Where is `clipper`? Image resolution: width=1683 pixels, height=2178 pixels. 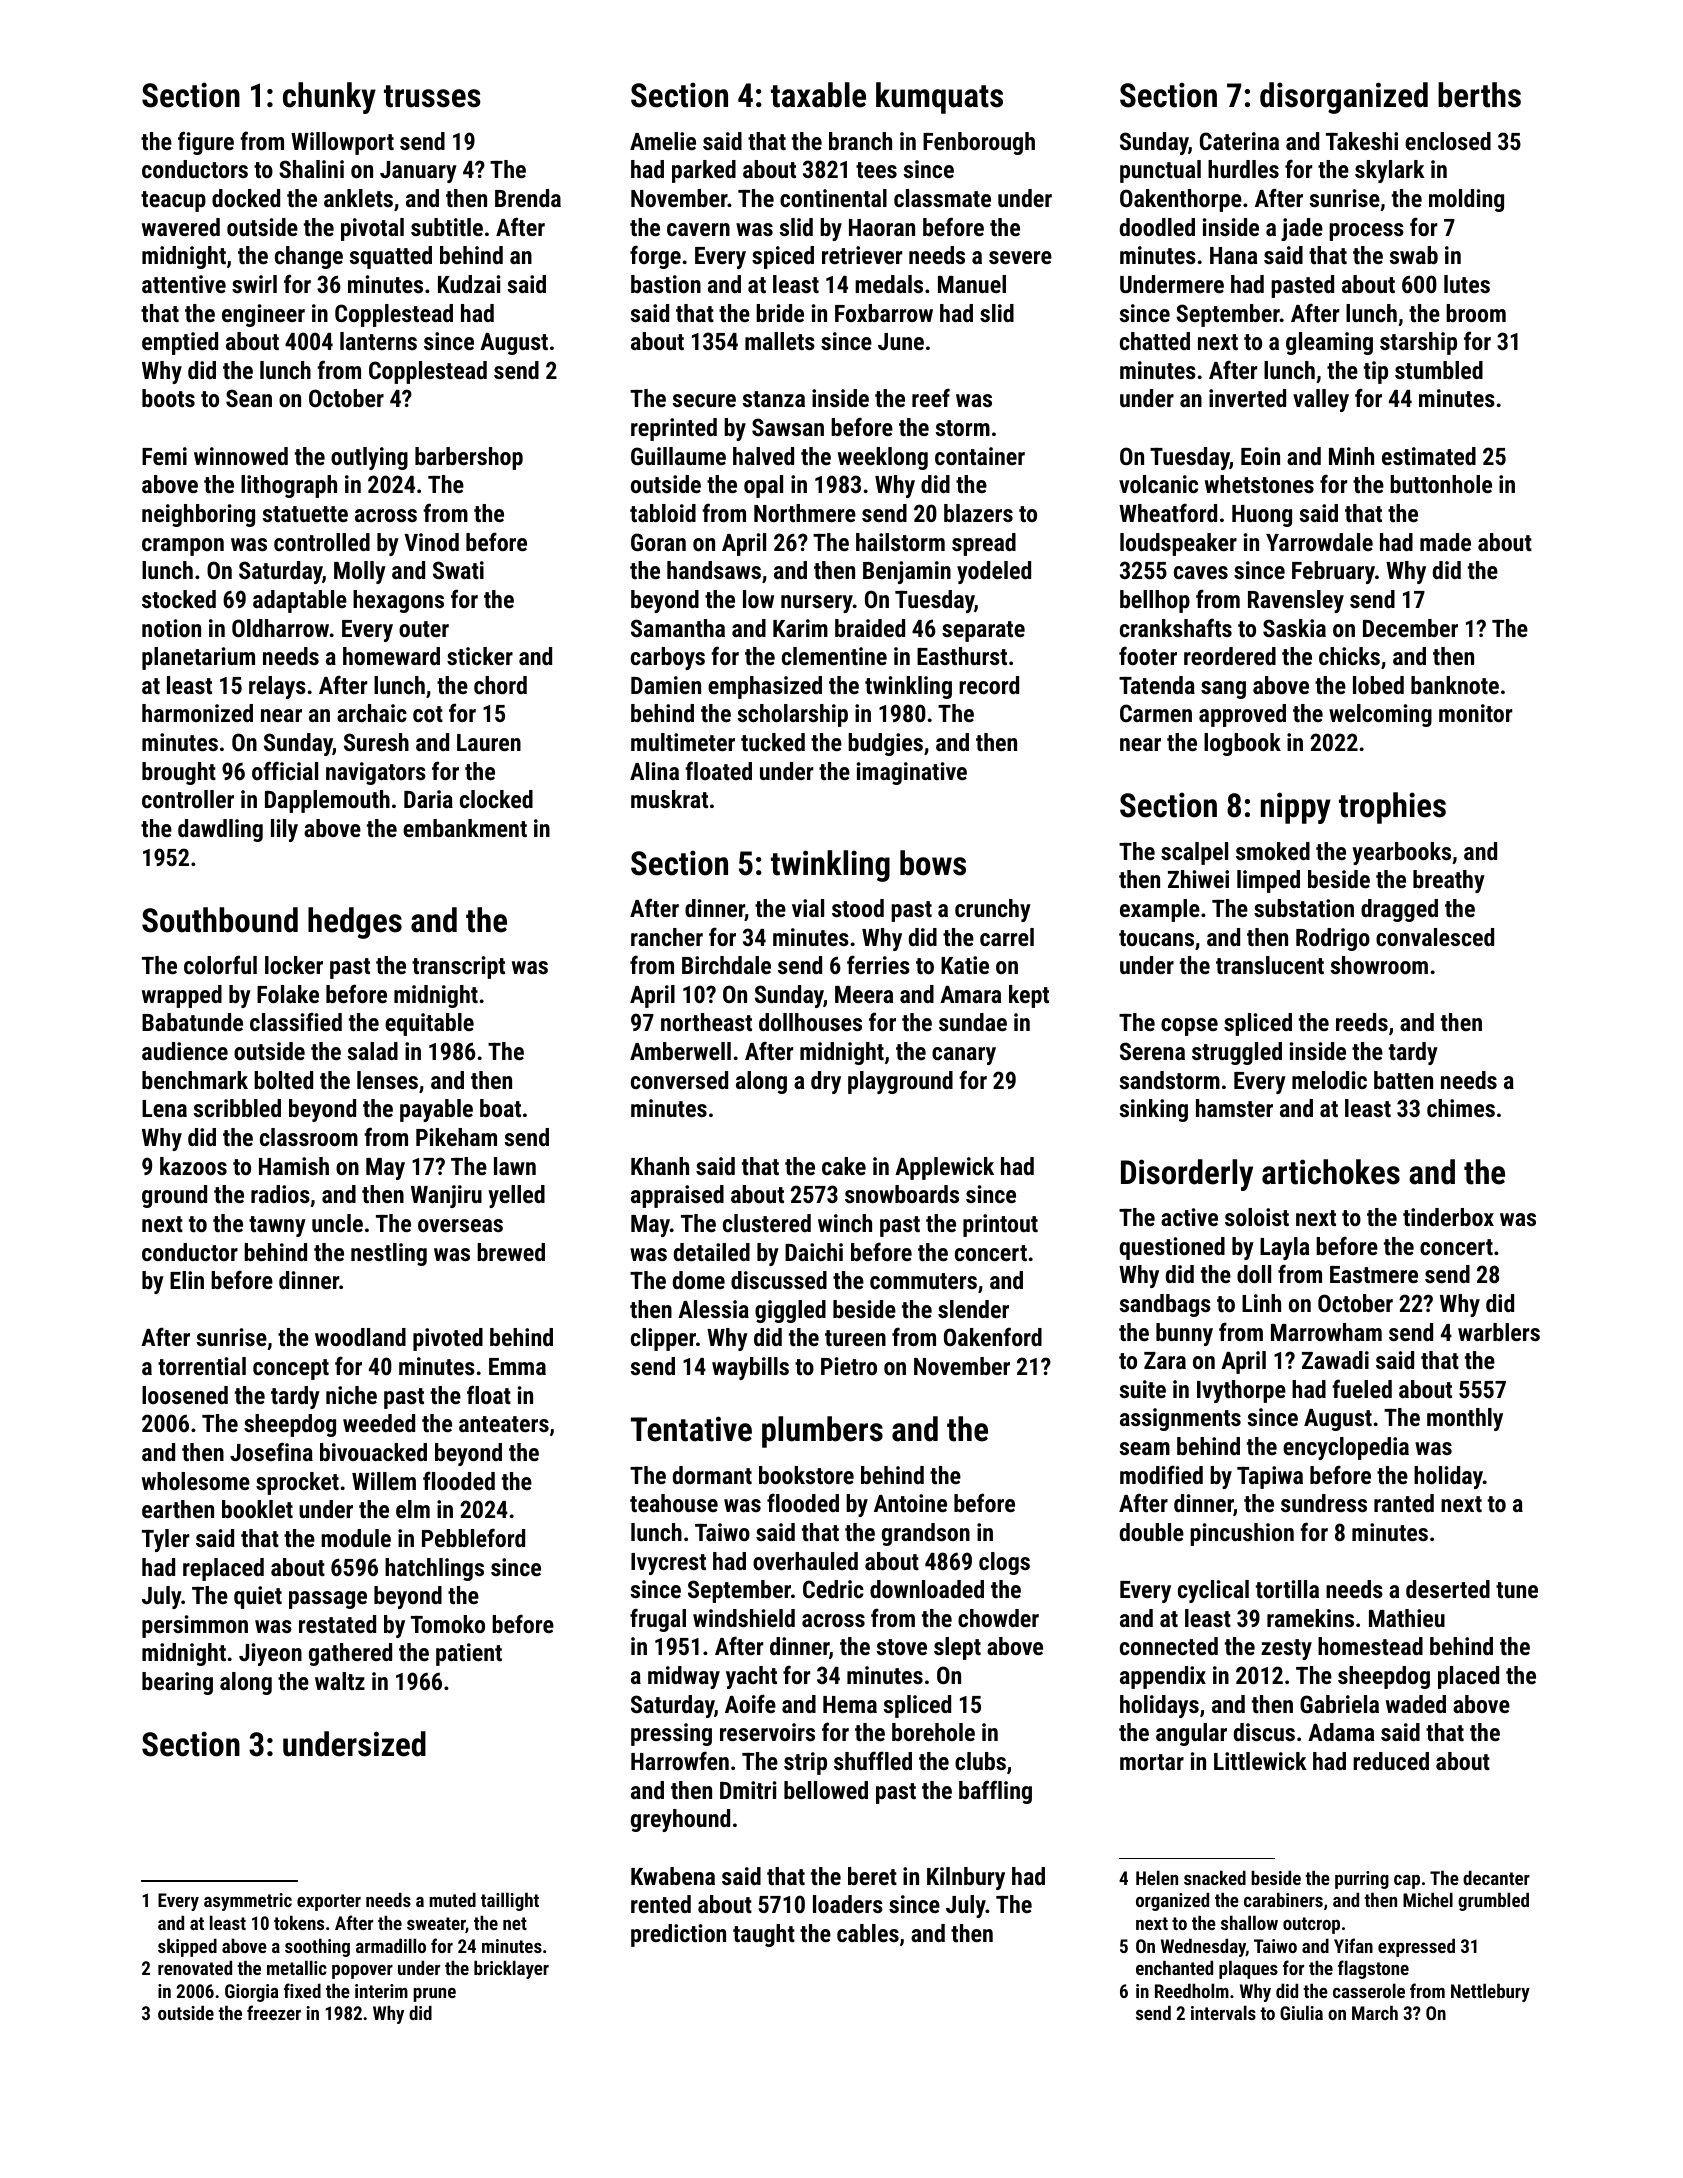 clipper is located at coordinates (663, 1339).
